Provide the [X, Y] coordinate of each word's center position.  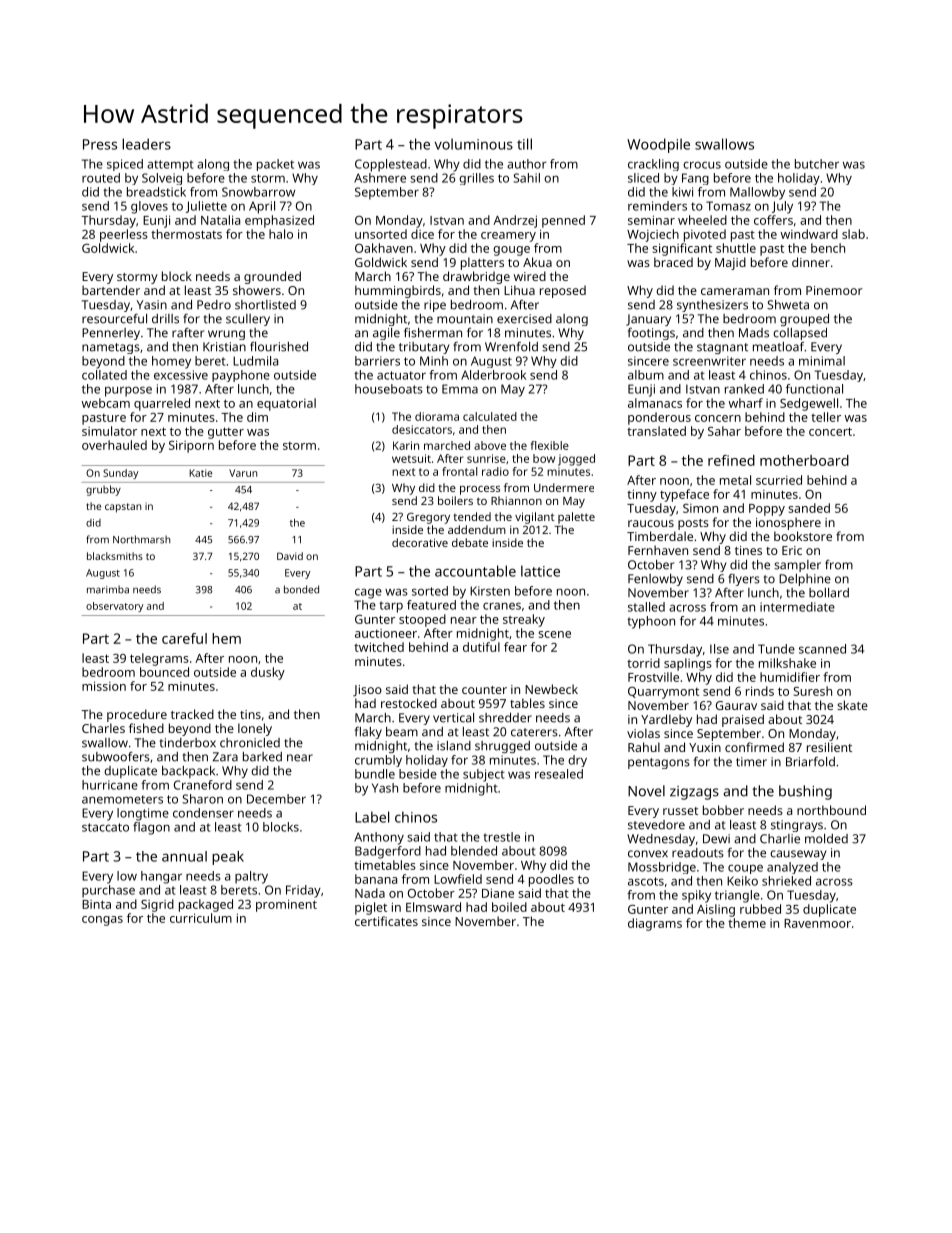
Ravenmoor [817, 923]
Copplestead [391, 165]
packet [275, 165]
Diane [498, 893]
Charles [103, 728]
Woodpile [658, 145]
